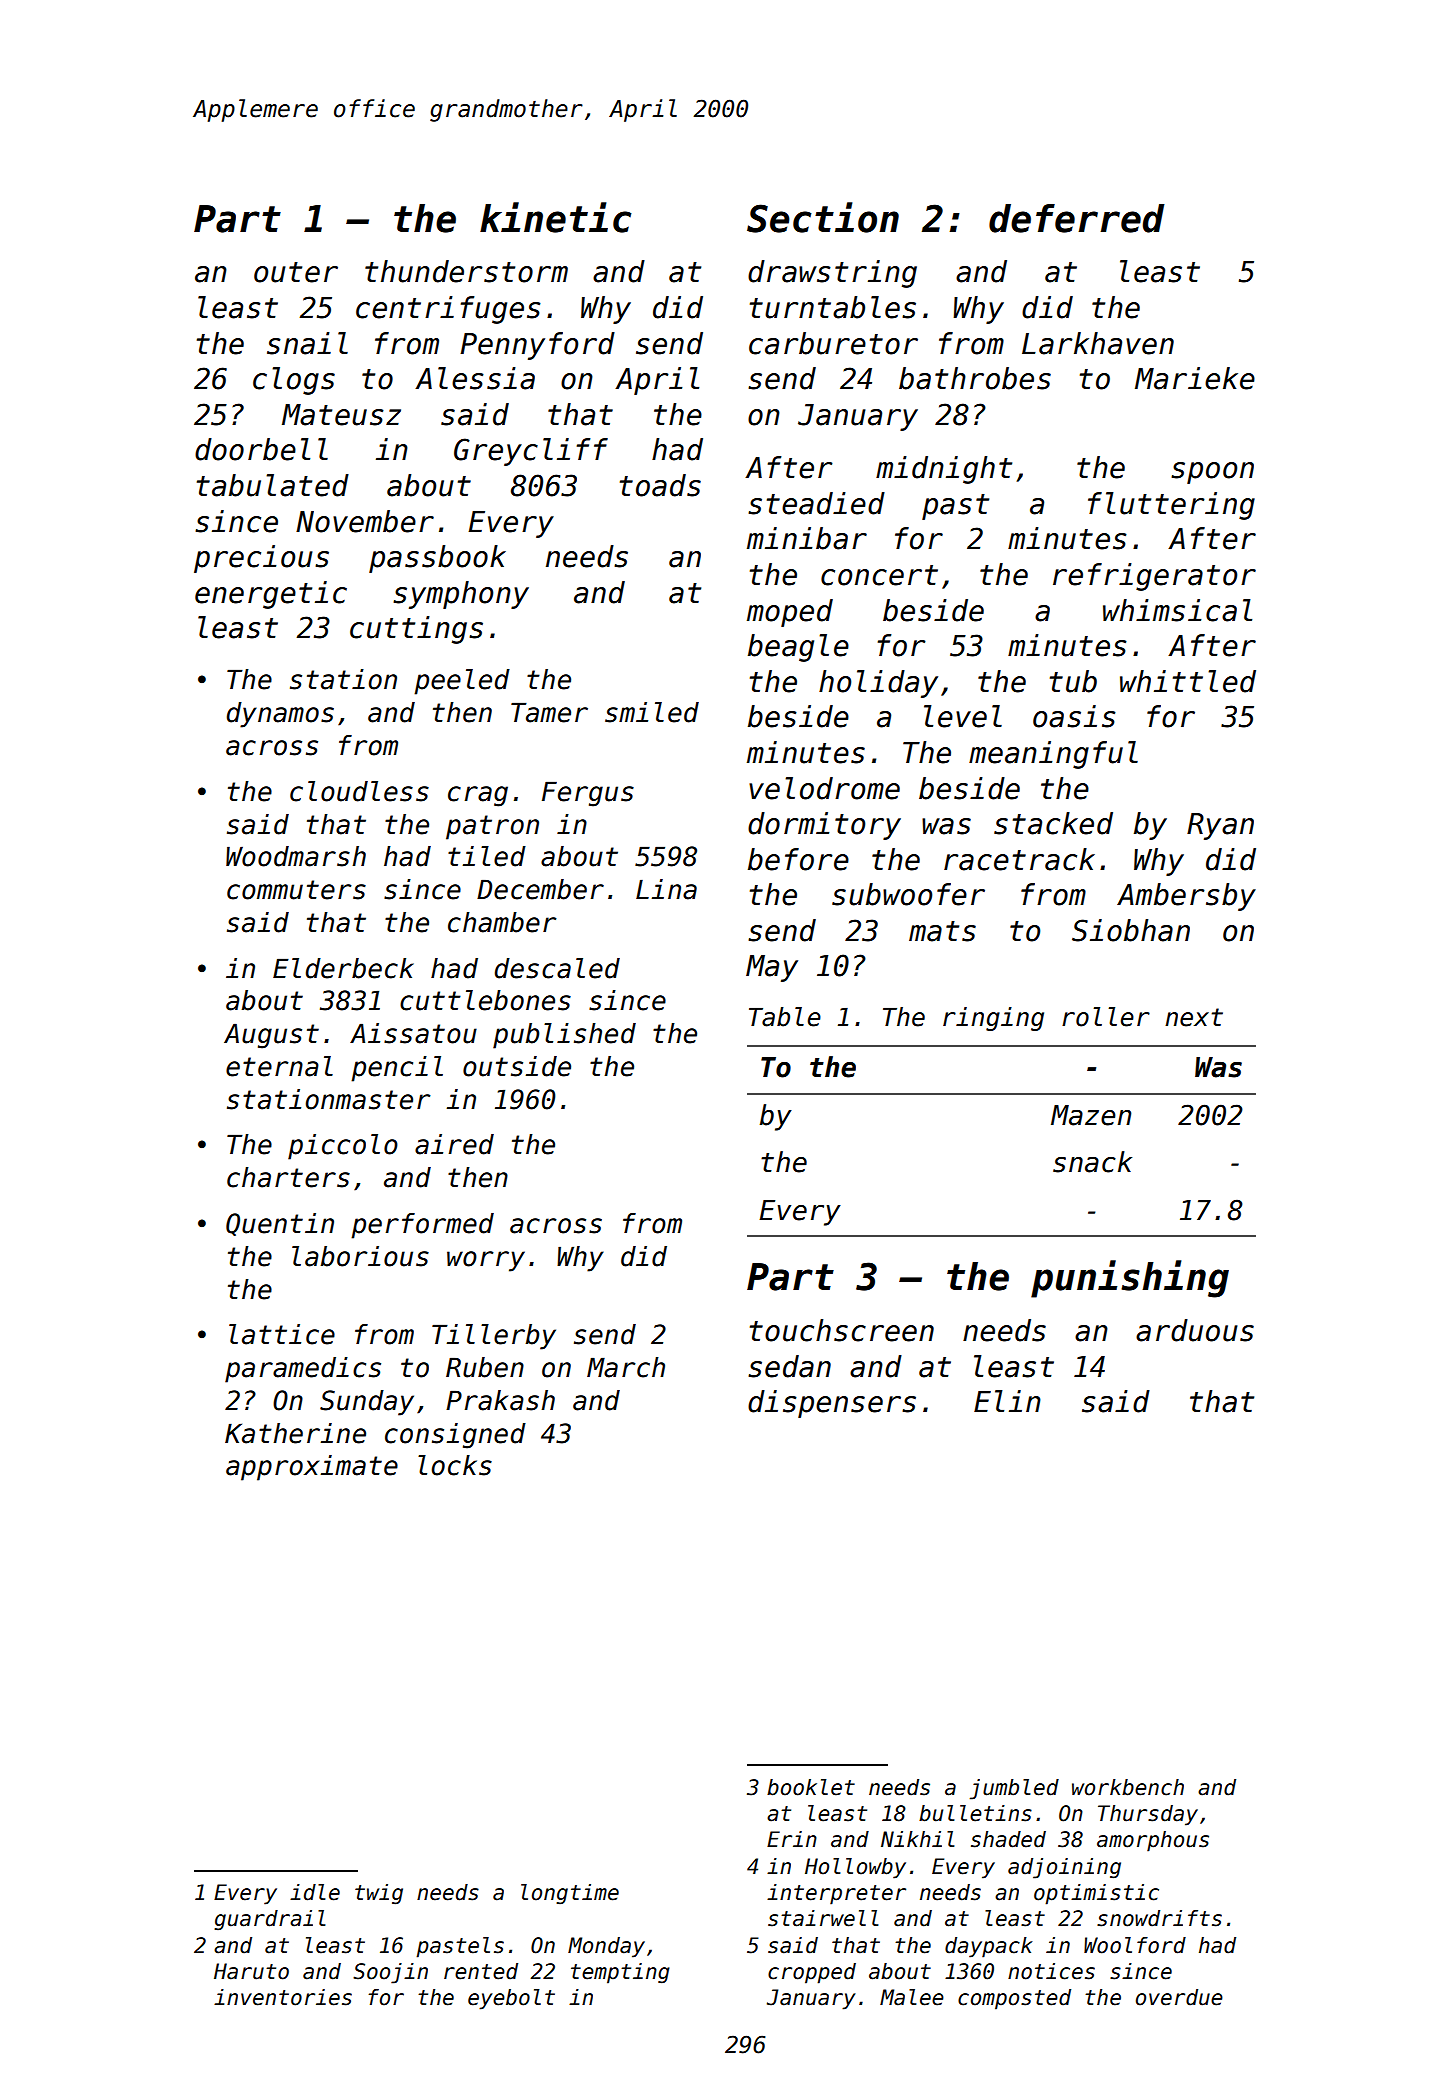 This screenshot has height=2100, width=1450. Describe the element at coordinates (283, 1997) in the screenshot. I see `inventories` at that location.
